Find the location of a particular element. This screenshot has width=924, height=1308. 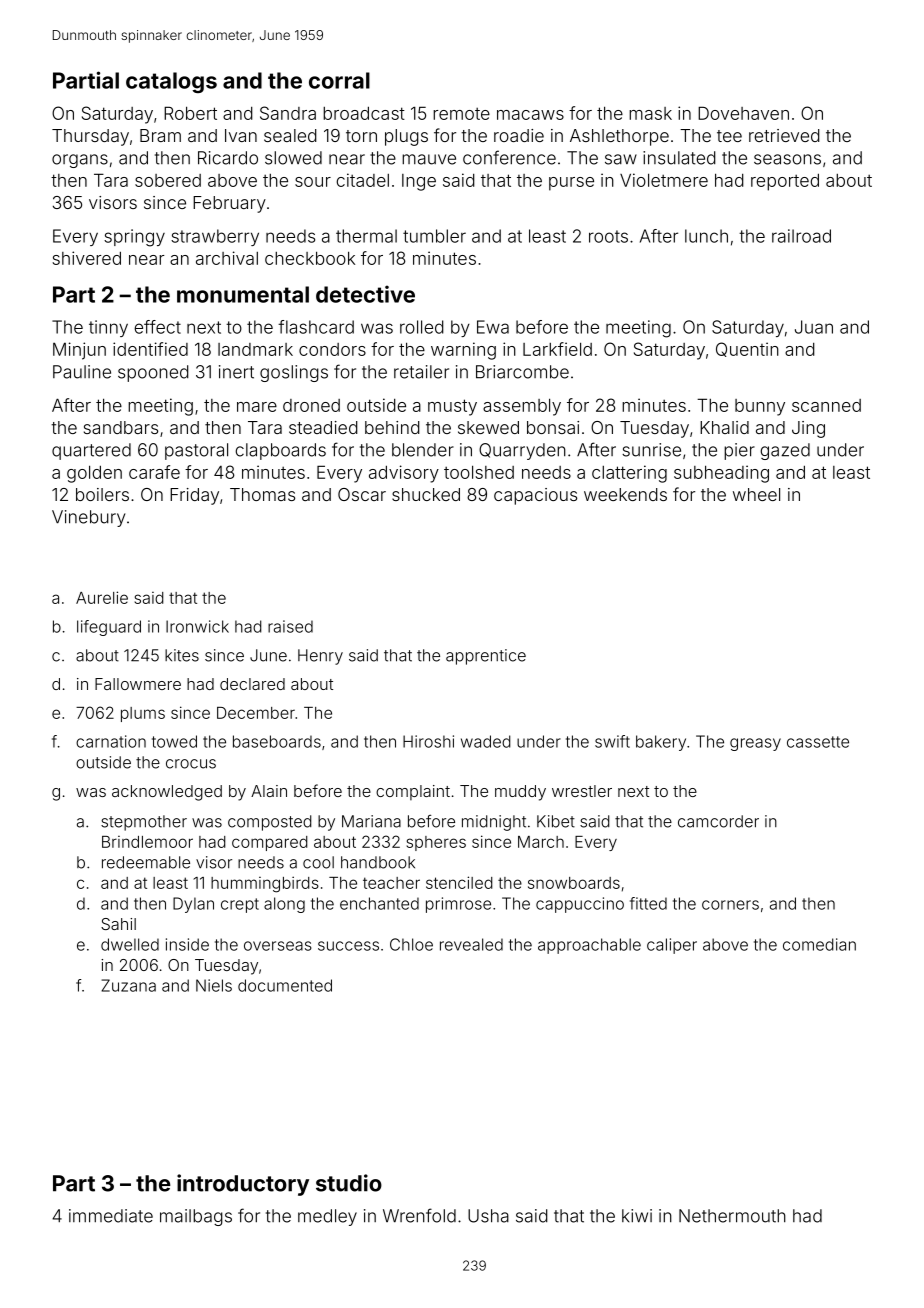

broadcast is located at coordinates (364, 113).
